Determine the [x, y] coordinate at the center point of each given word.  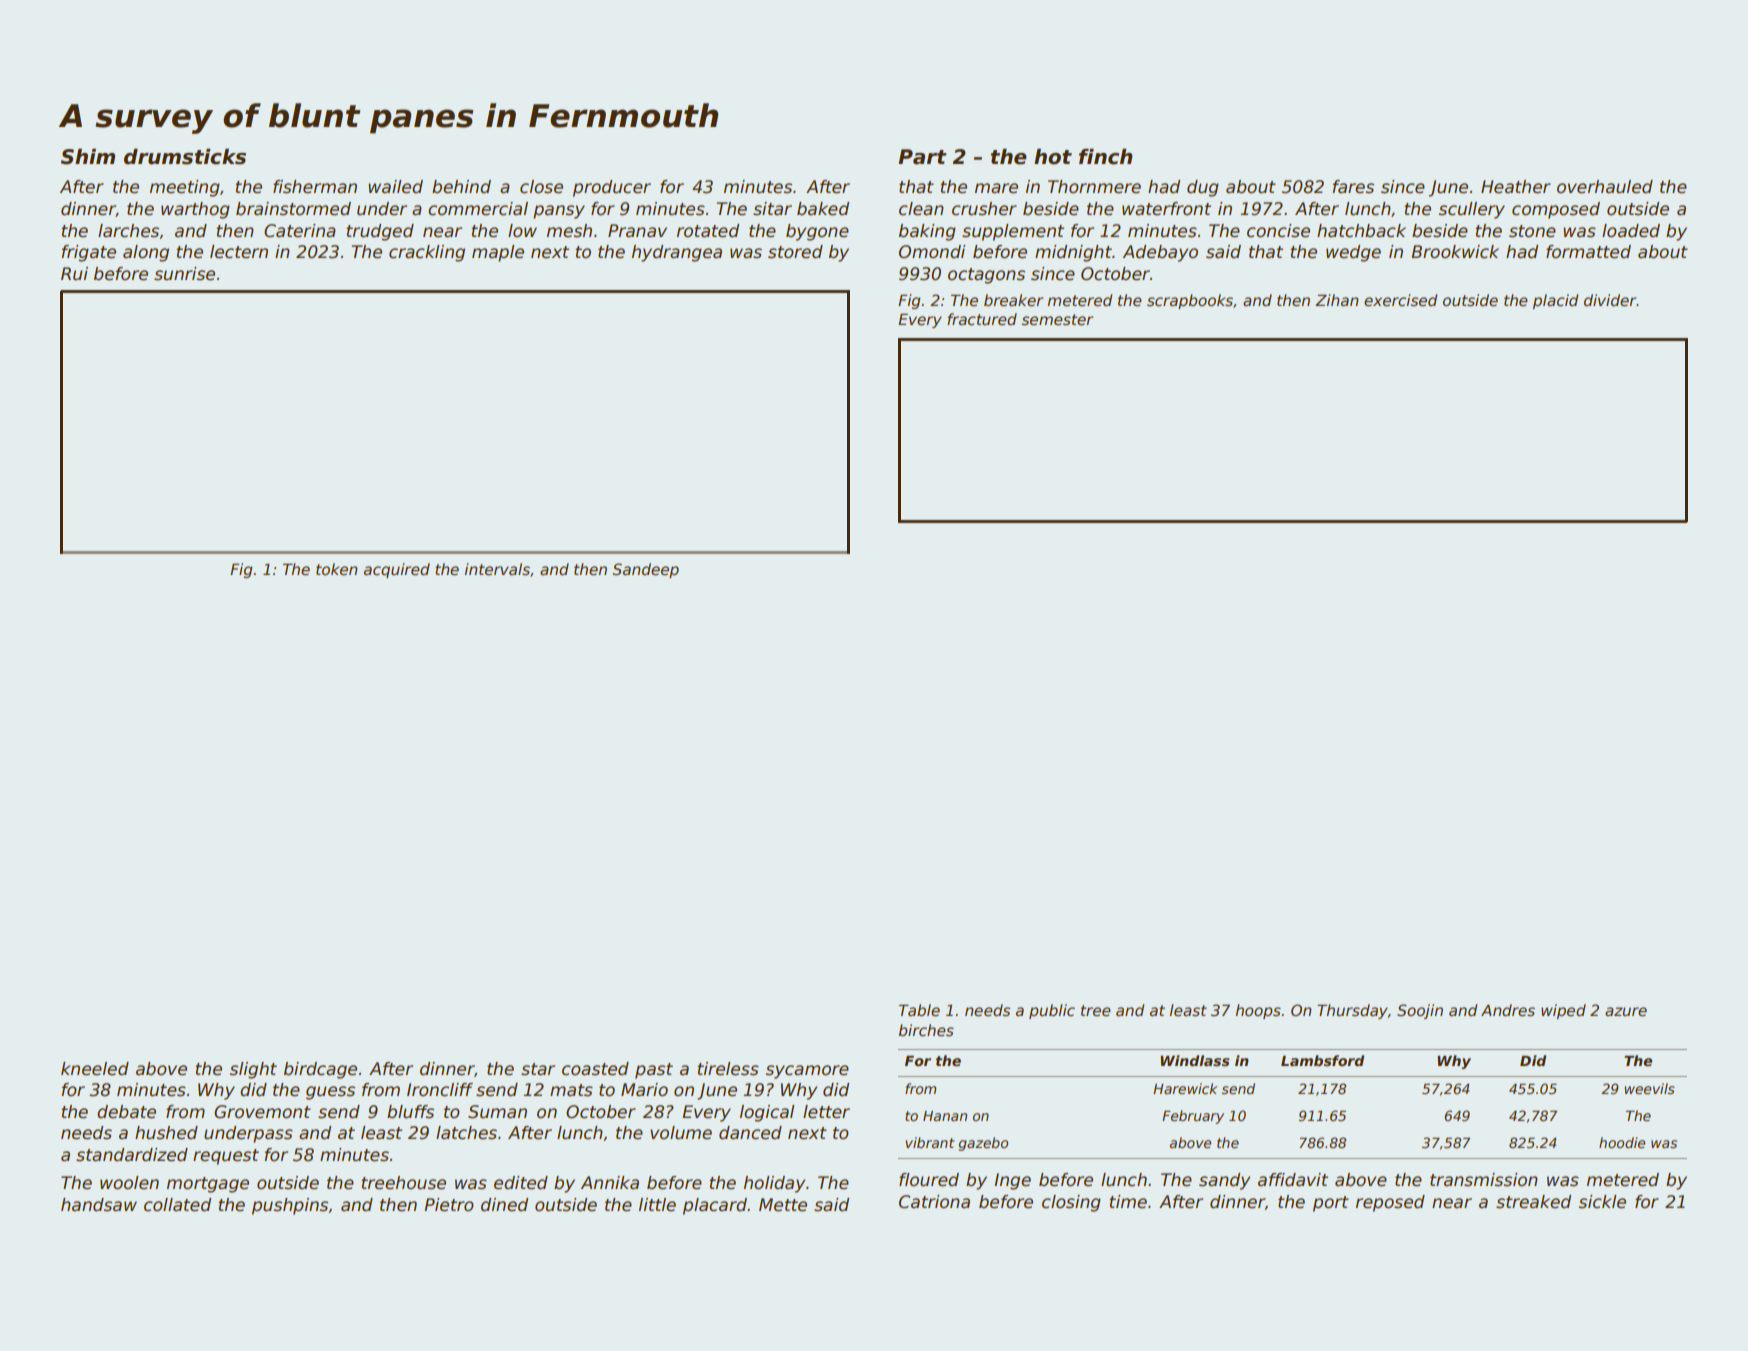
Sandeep [646, 570]
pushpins [290, 1206]
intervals [497, 569]
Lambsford [1322, 1060]
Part [922, 157]
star [538, 1069]
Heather [1516, 187]
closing [1071, 1203]
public [1052, 1011]
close [541, 187]
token [337, 569]
